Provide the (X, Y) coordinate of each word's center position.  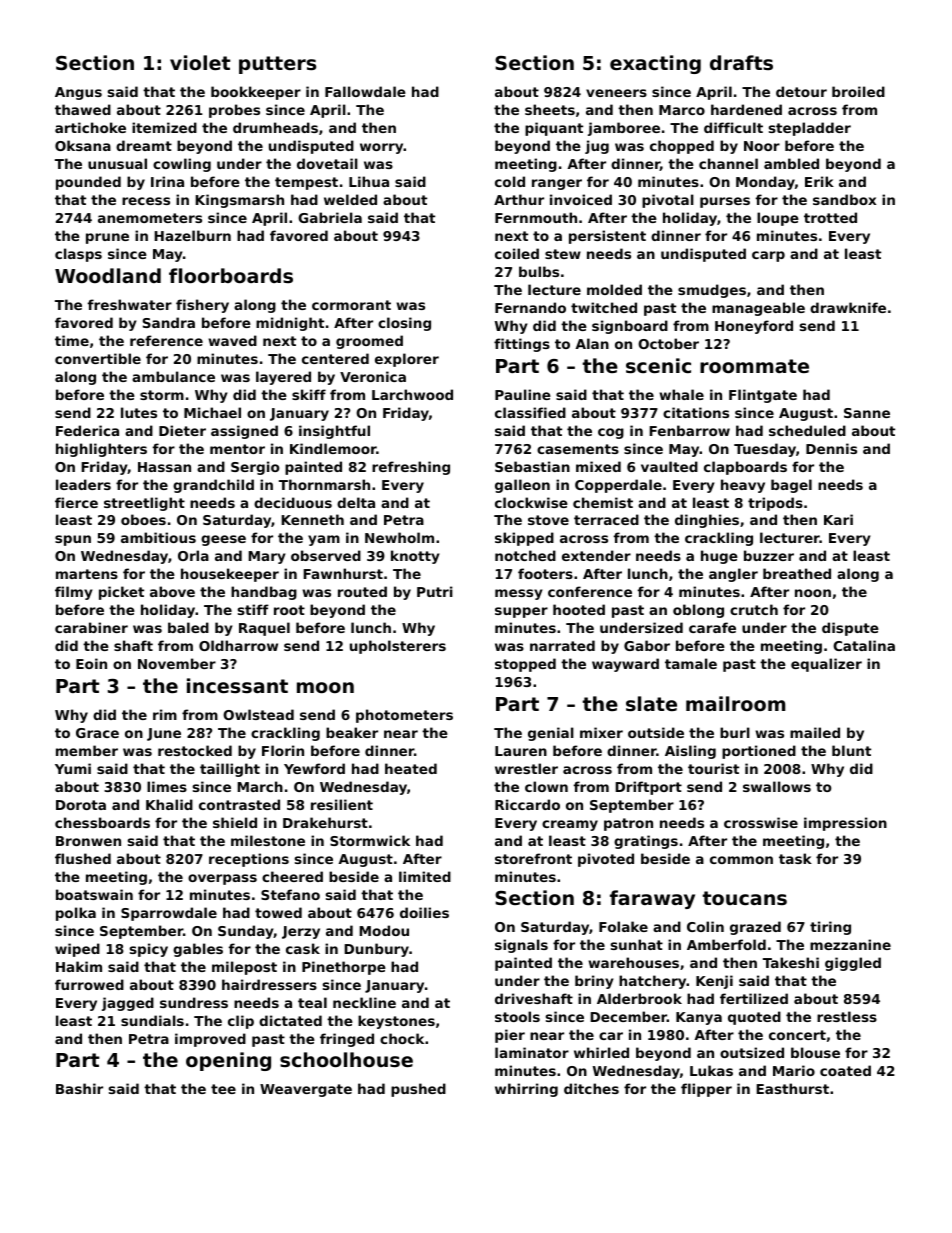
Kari (838, 519)
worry (382, 148)
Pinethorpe (344, 968)
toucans (744, 898)
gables (198, 950)
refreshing (411, 468)
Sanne (867, 413)
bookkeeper (256, 93)
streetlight (144, 504)
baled (188, 627)
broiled (858, 91)
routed (362, 591)
